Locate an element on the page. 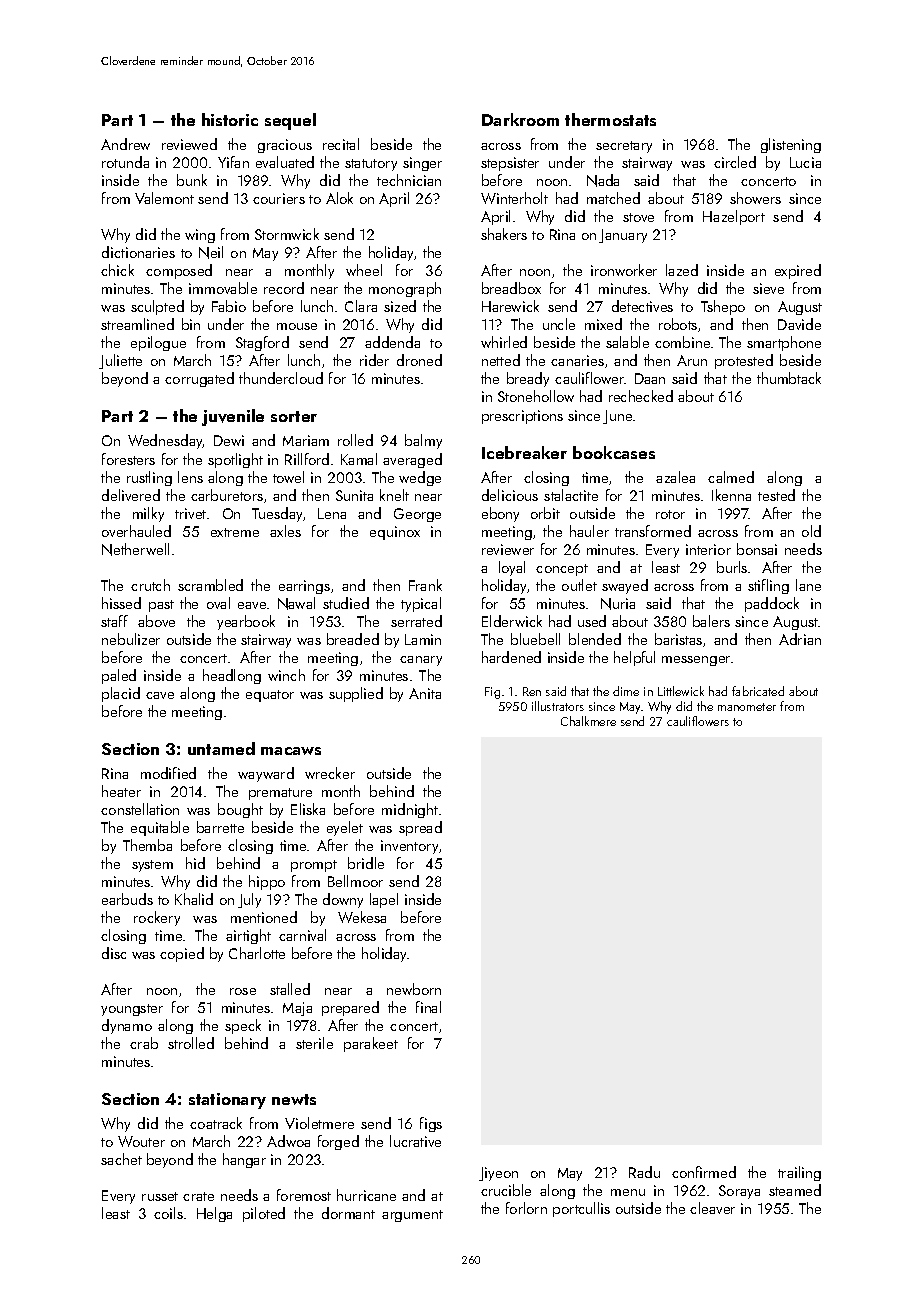 Image resolution: width=924 pixels, height=1308 pixels. cave is located at coordinates (160, 695).
